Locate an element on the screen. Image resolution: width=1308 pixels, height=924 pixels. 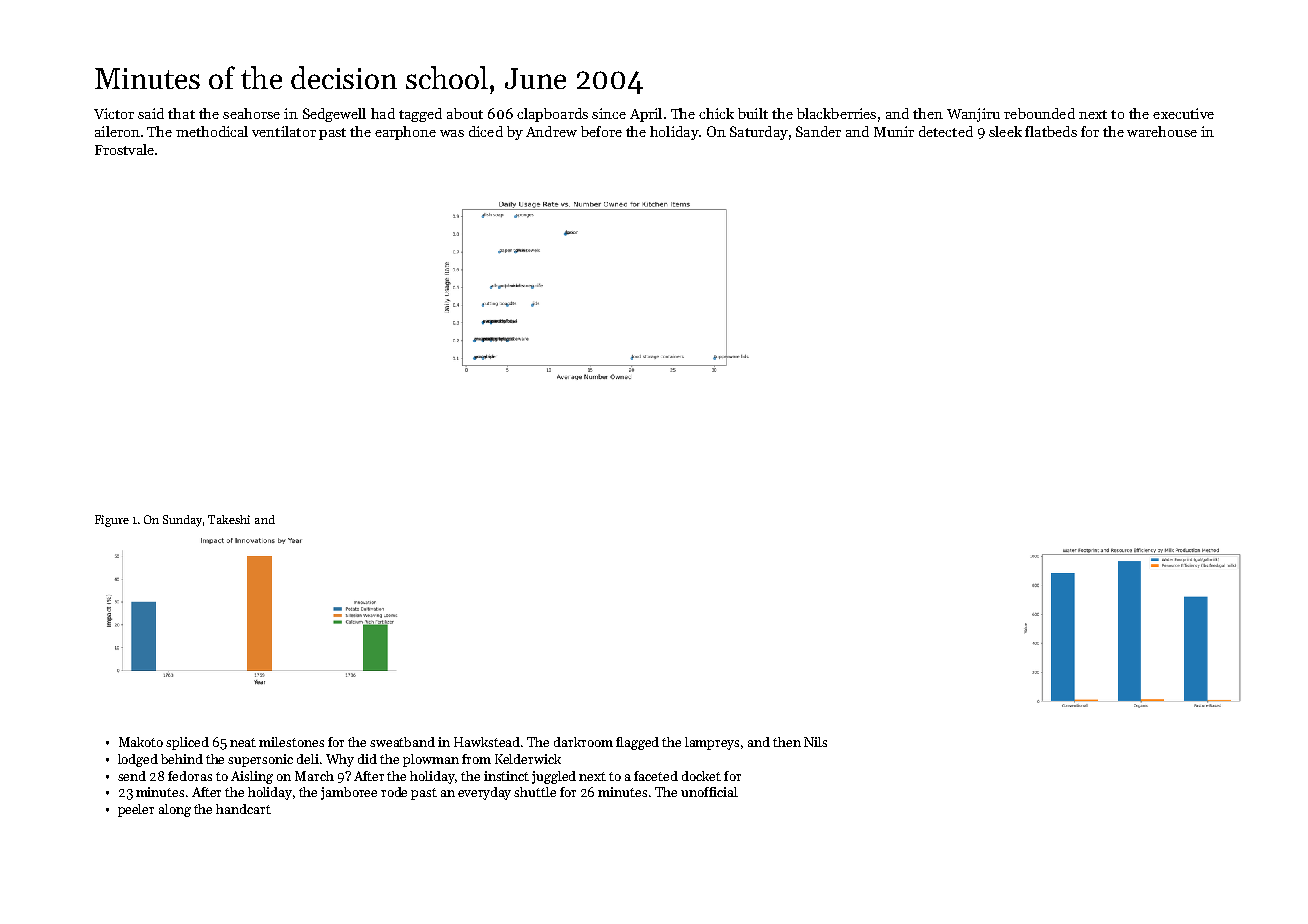
unofficial is located at coordinates (709, 792).
